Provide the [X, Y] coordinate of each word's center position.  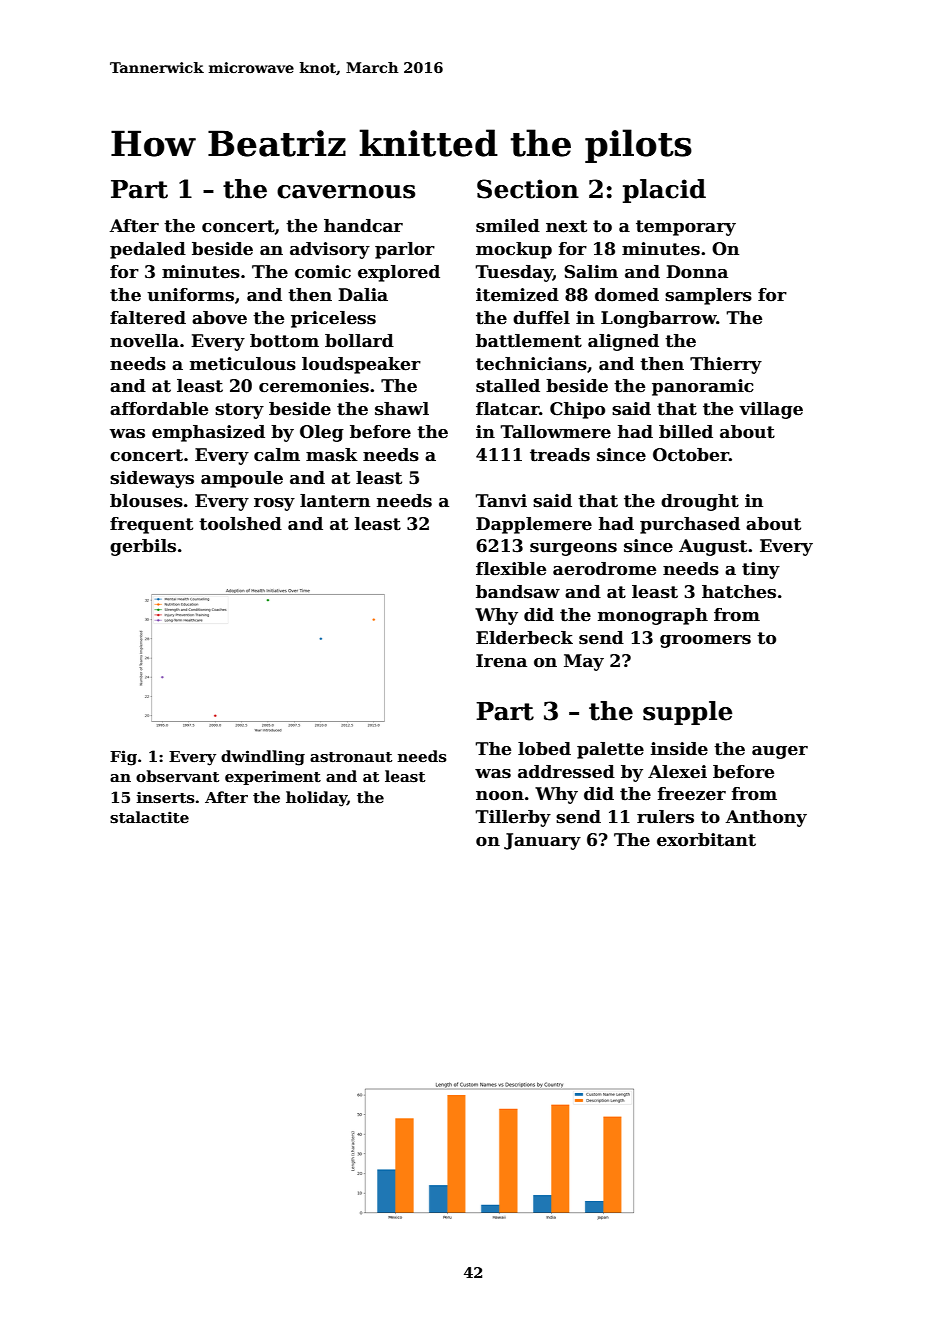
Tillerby [513, 818]
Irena [501, 661]
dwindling [263, 758]
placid [664, 191]
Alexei [677, 772]
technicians [531, 364]
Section [528, 189]
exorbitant [706, 840]
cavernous [346, 192]
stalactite [149, 817]
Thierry [726, 365]
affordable [159, 409]
